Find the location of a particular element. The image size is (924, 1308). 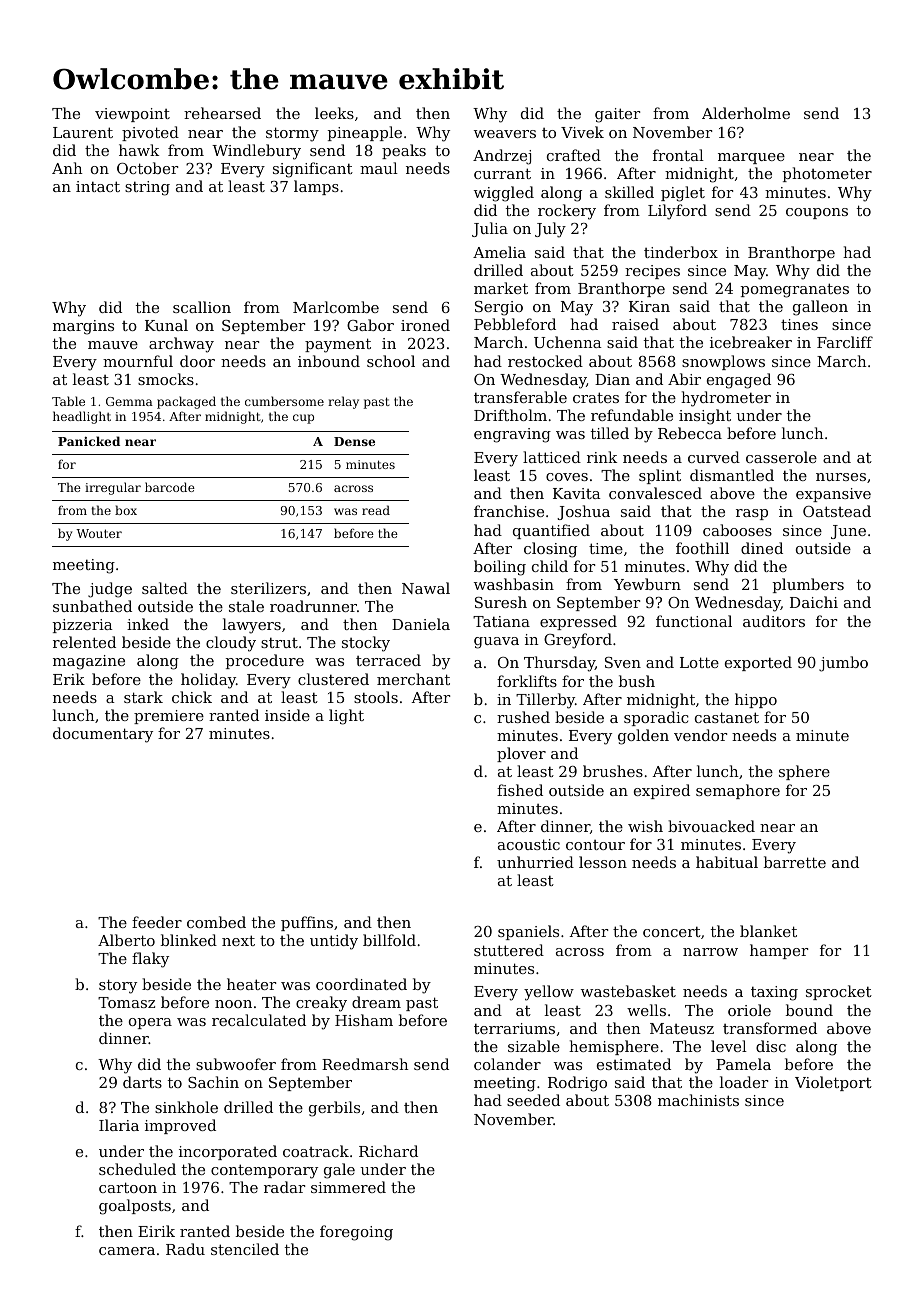

sizable is located at coordinates (534, 1046).
